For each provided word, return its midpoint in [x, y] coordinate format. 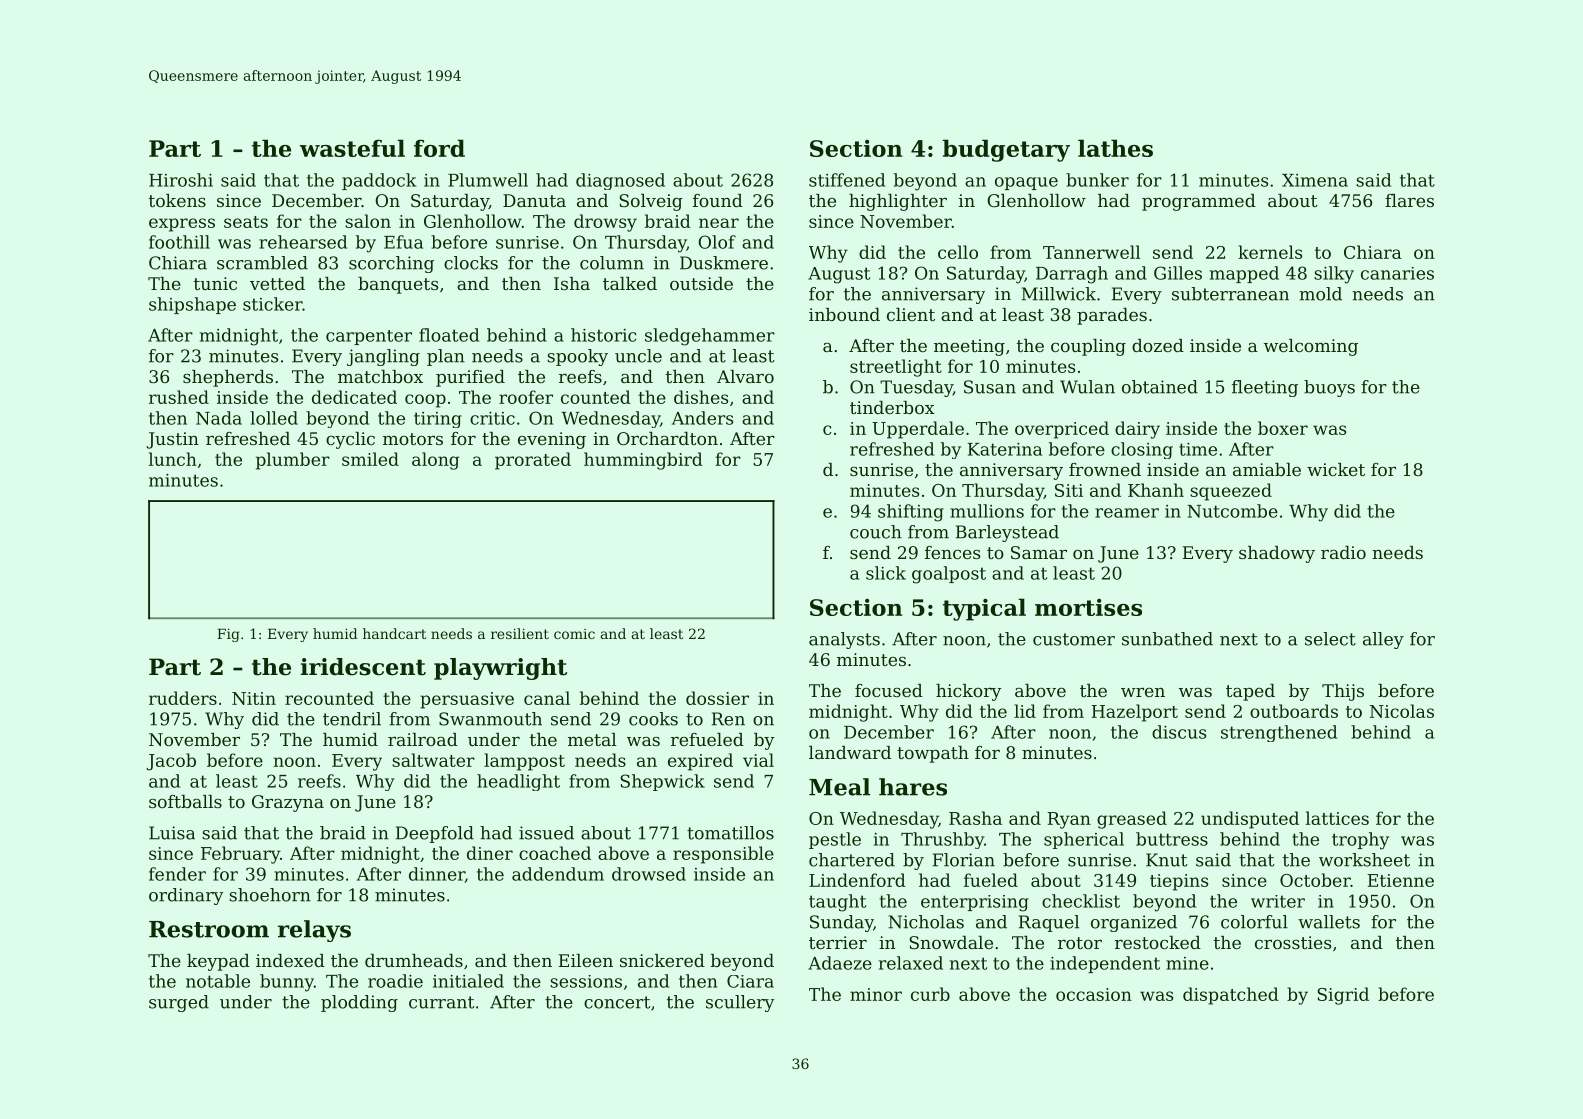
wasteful [352, 148]
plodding [359, 1003]
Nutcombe [1232, 511]
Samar [1039, 552]
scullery [740, 1003]
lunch [173, 459]
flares [1409, 200]
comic [574, 634]
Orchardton [667, 438]
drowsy [605, 223]
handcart [394, 633]
